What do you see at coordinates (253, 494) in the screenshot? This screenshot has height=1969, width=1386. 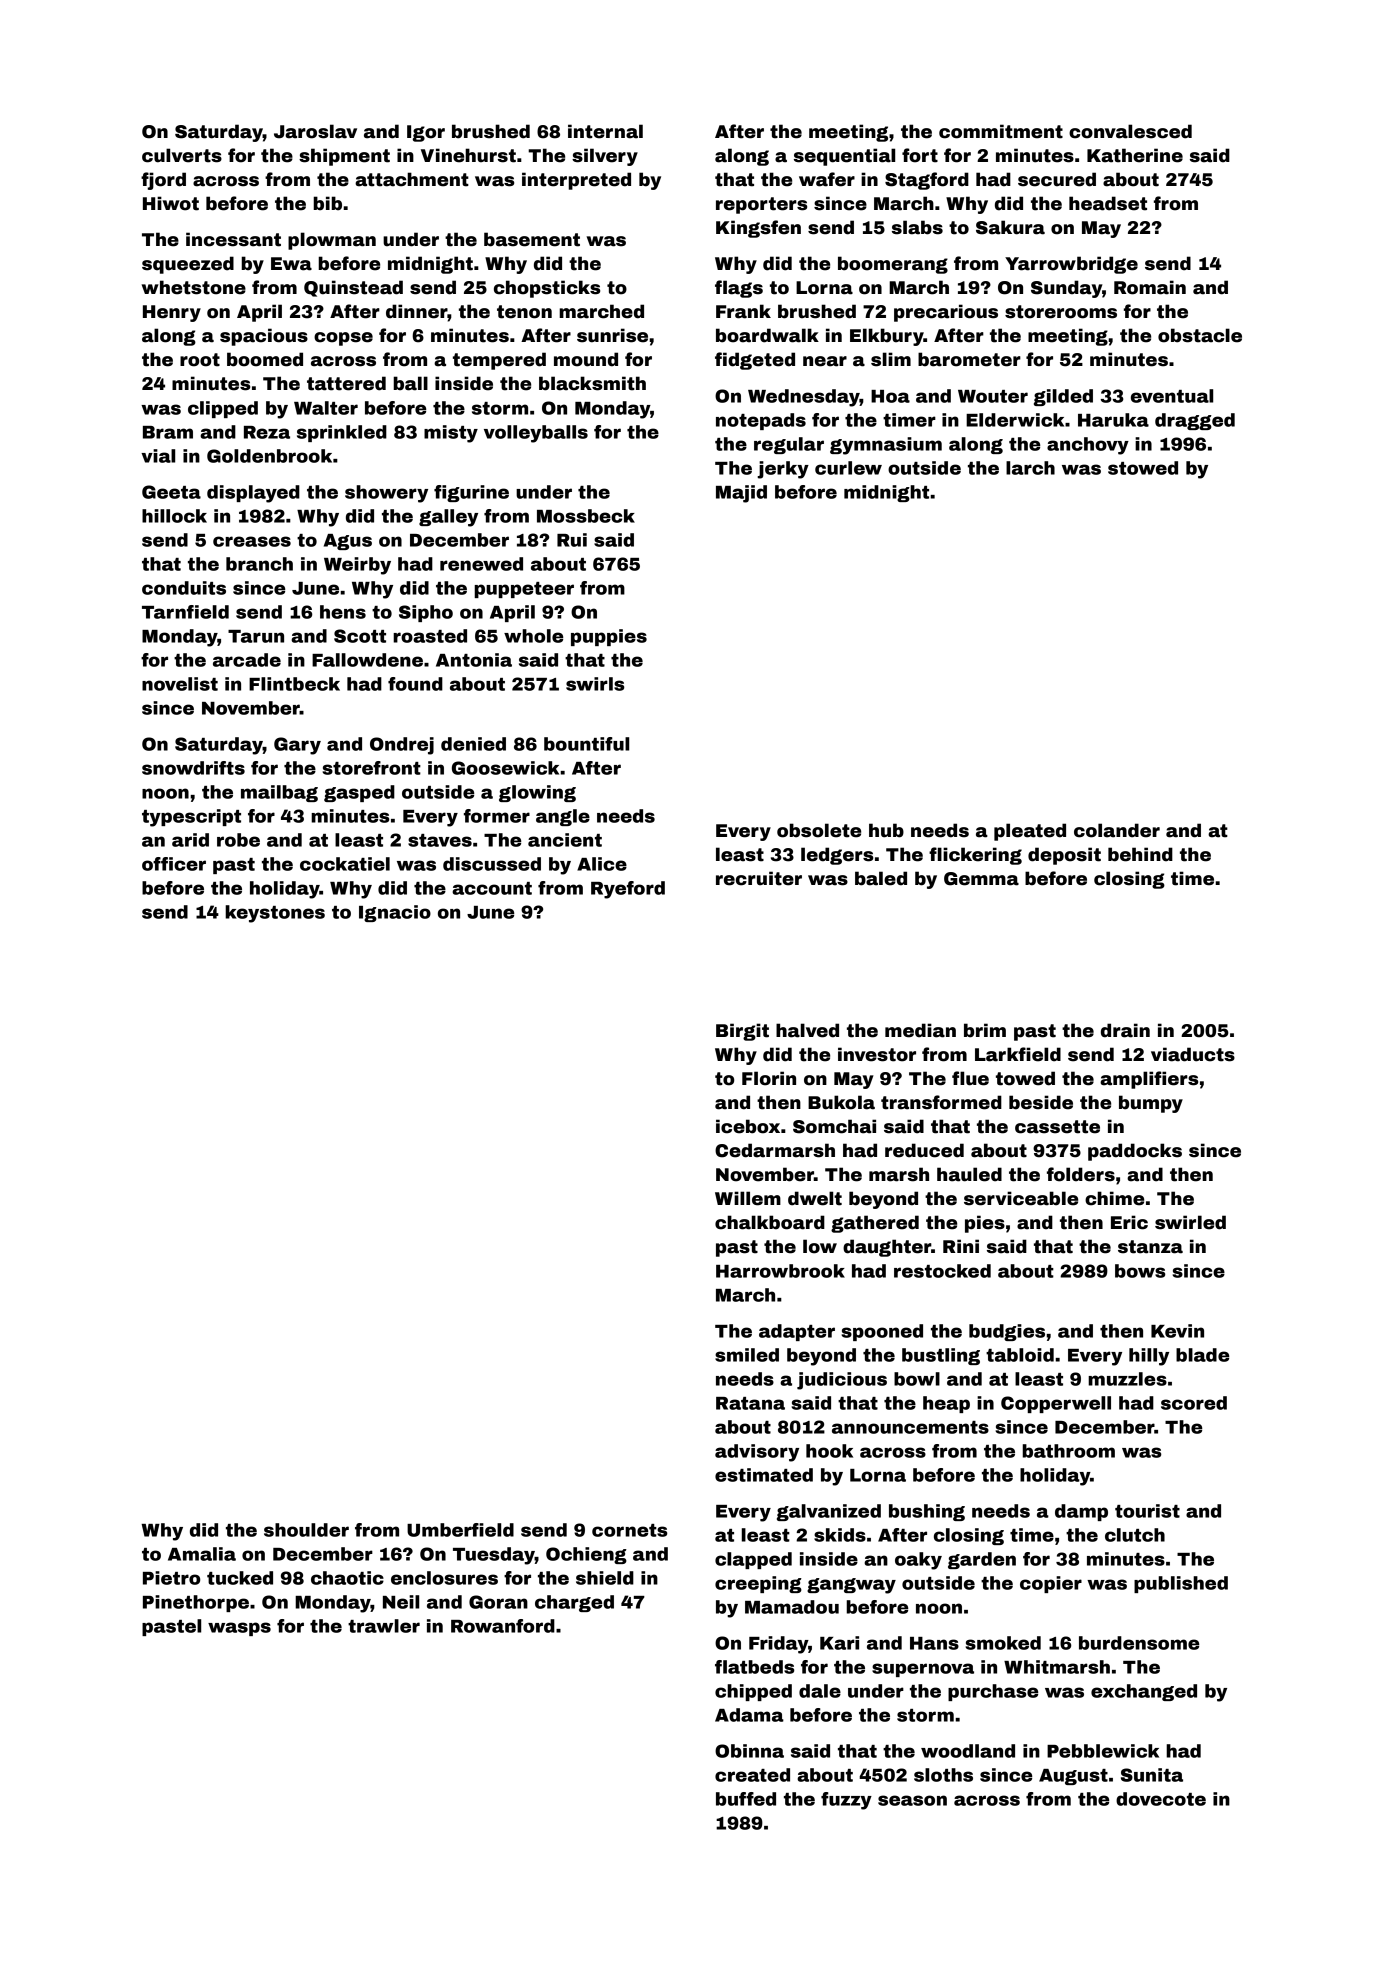 I see `displayed` at bounding box center [253, 494].
